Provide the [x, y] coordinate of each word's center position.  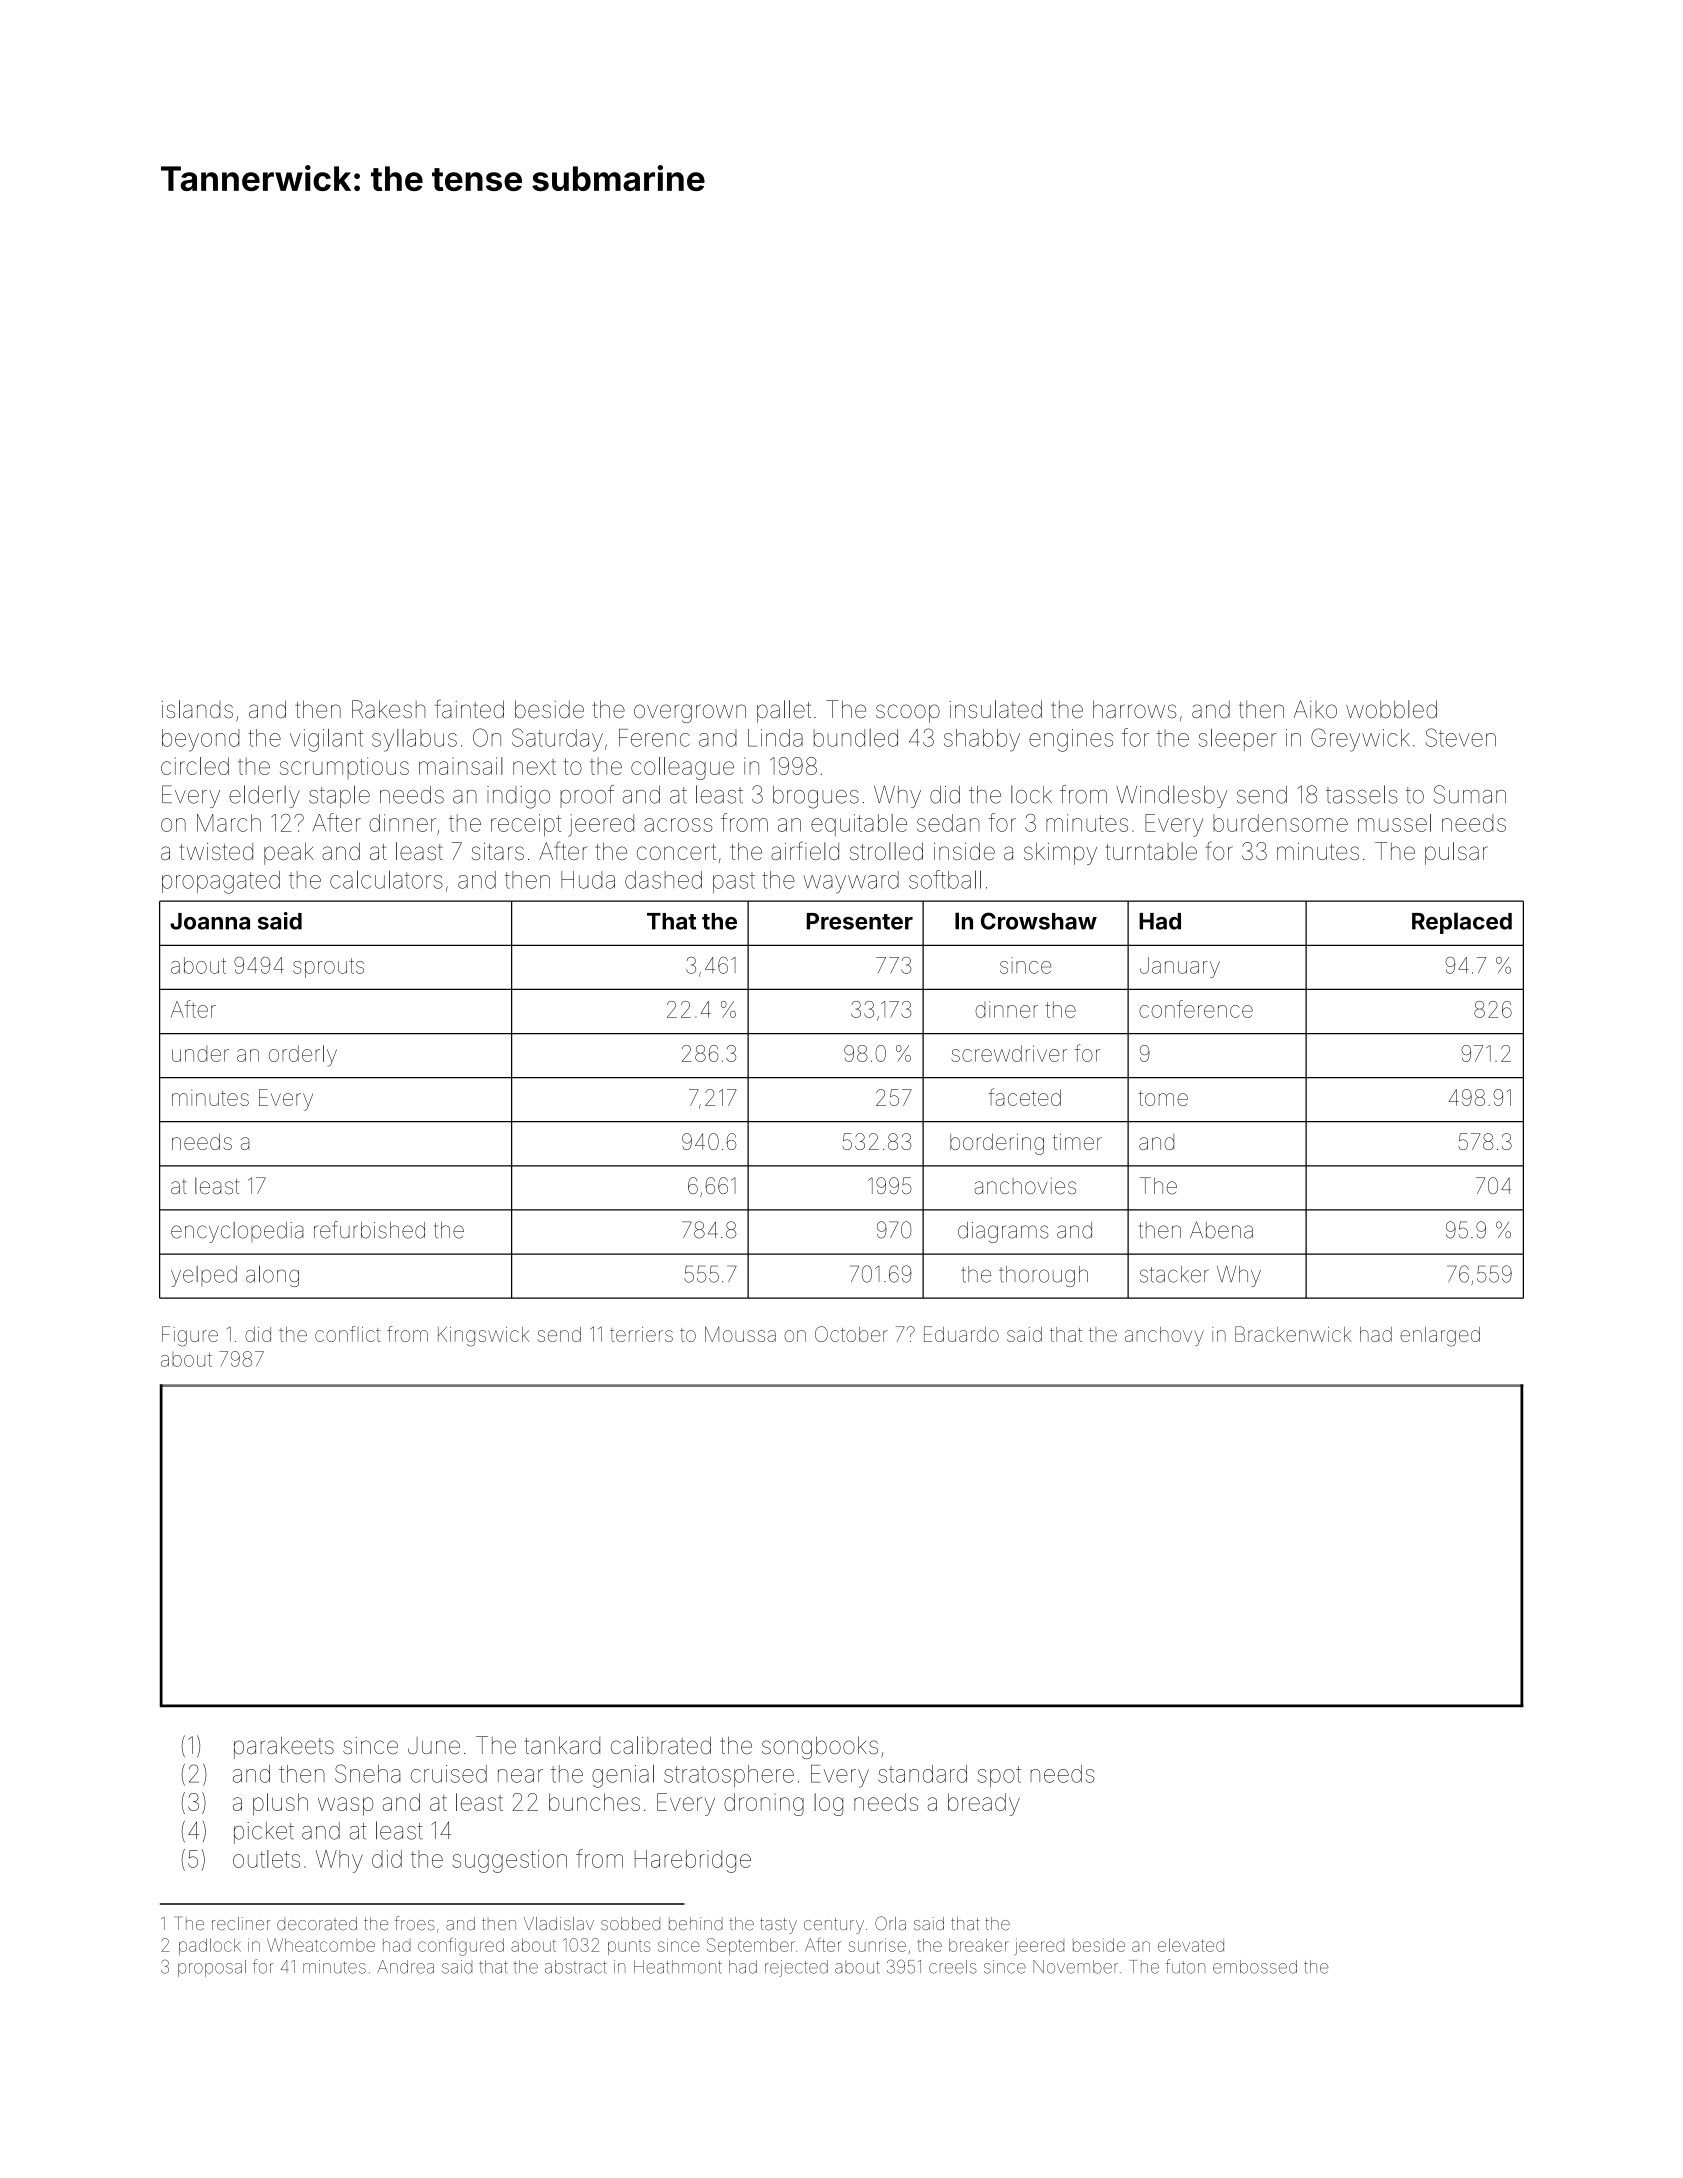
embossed [1255, 1967]
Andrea [405, 1967]
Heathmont [678, 1967]
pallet [784, 711]
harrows [1134, 709]
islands [197, 709]
